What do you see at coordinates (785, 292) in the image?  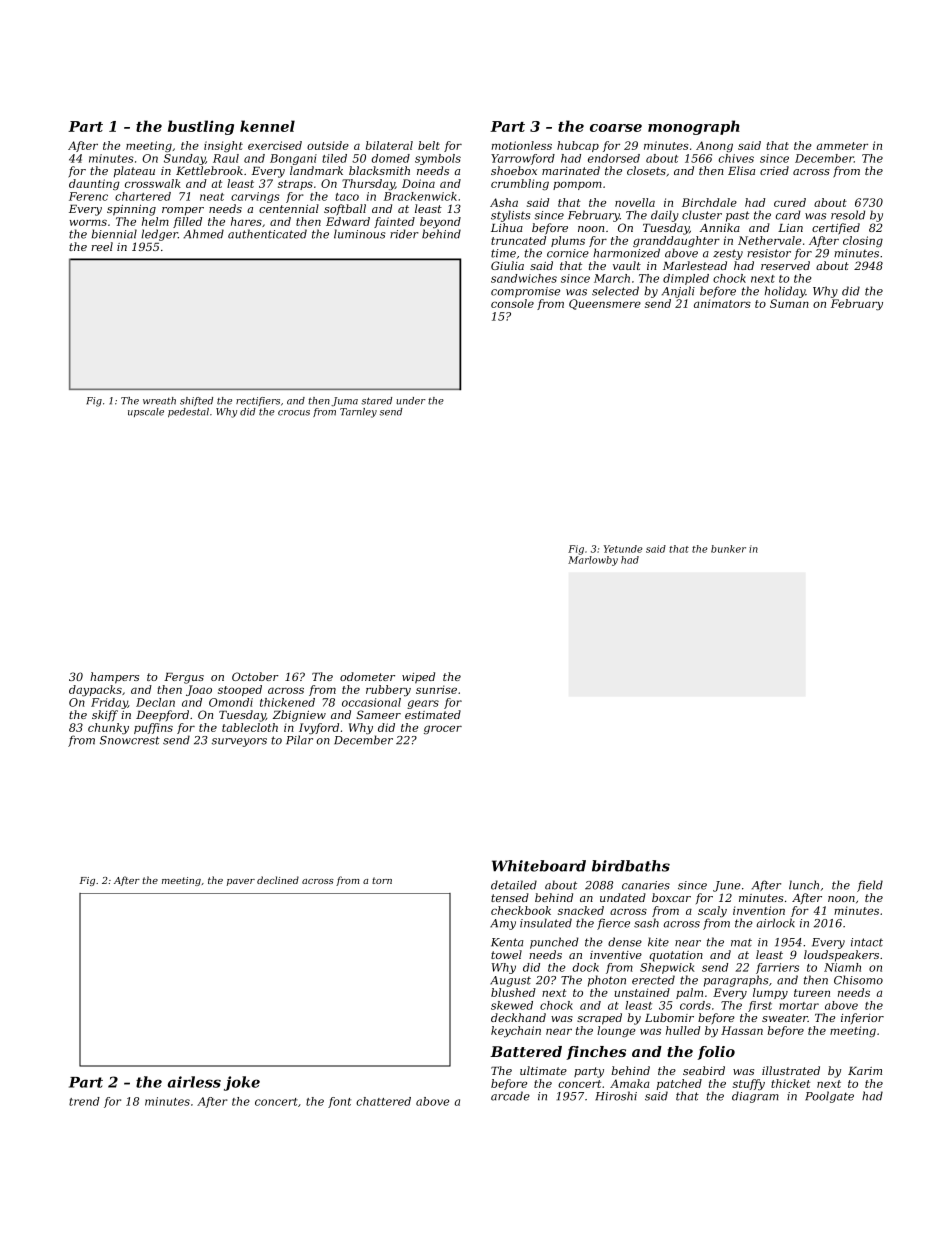 I see `holiday` at bounding box center [785, 292].
